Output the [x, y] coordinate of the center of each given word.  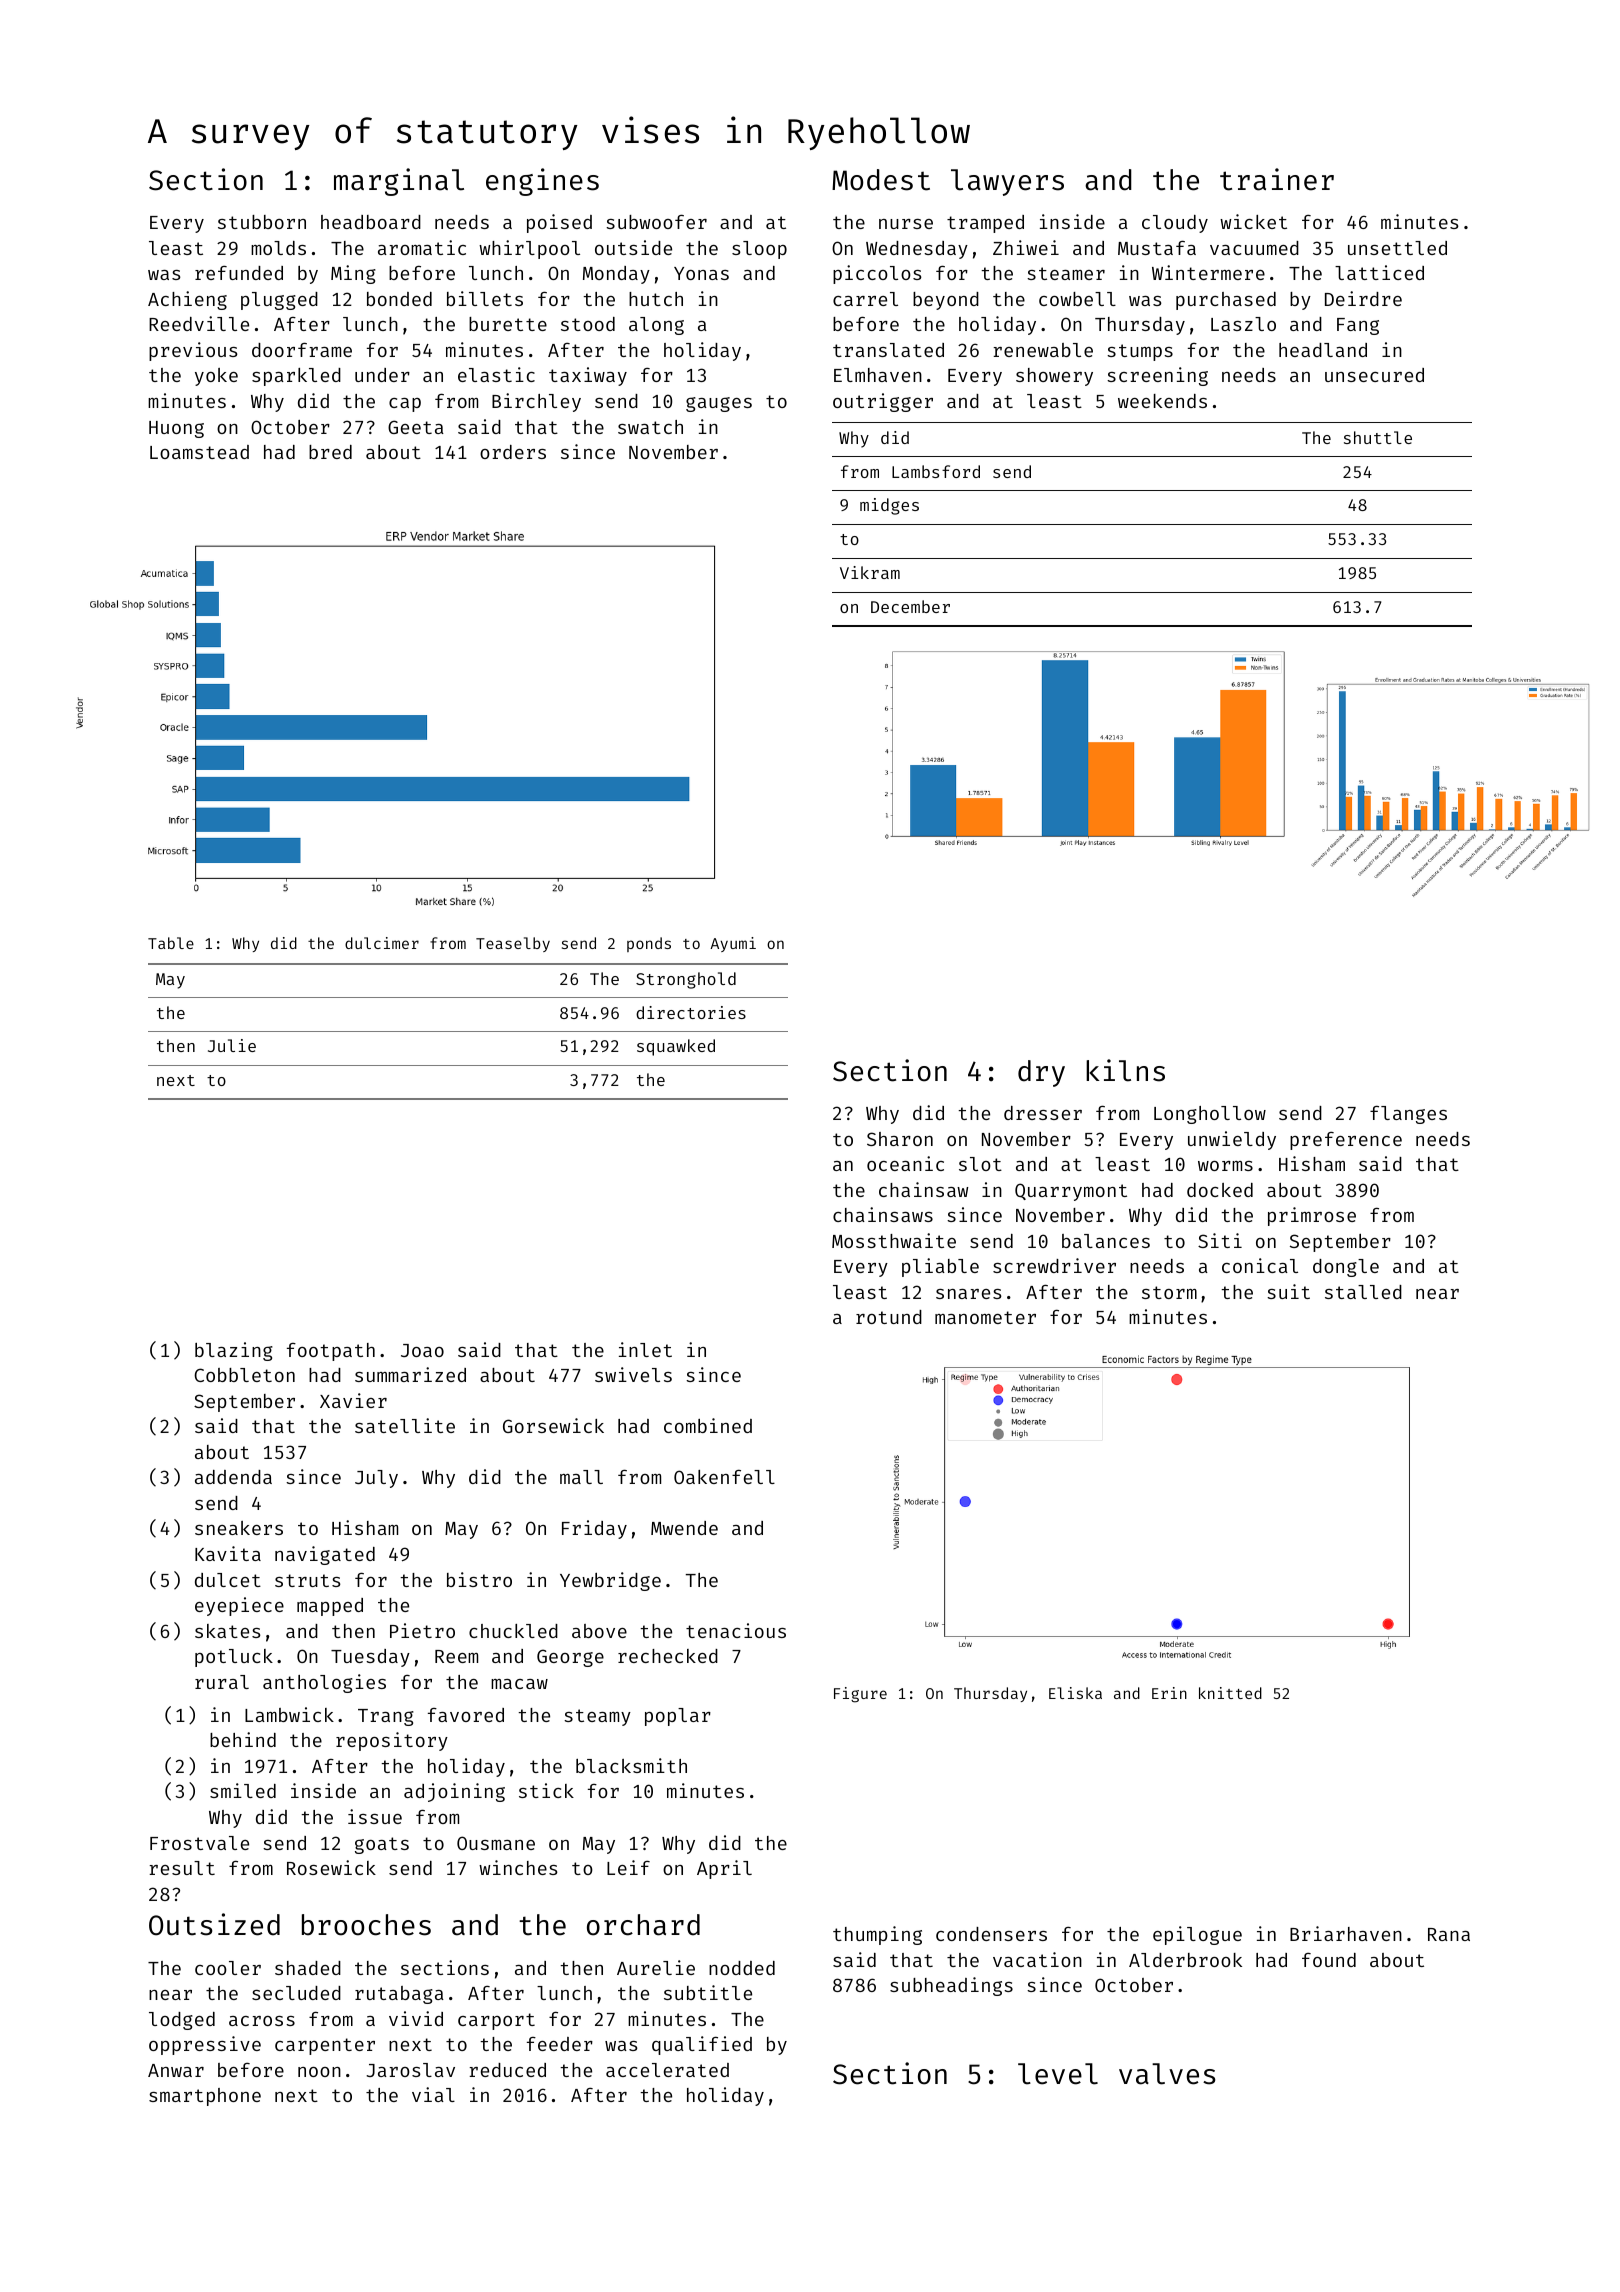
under [382, 375]
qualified [702, 2045]
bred [330, 452]
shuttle [1378, 437]
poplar [678, 1717]
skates [228, 1631]
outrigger [883, 402]
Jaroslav [410, 2070]
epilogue [1197, 1935]
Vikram [870, 572]
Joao [422, 1350]
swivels [633, 1374]
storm [1169, 1292]
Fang [1358, 326]
